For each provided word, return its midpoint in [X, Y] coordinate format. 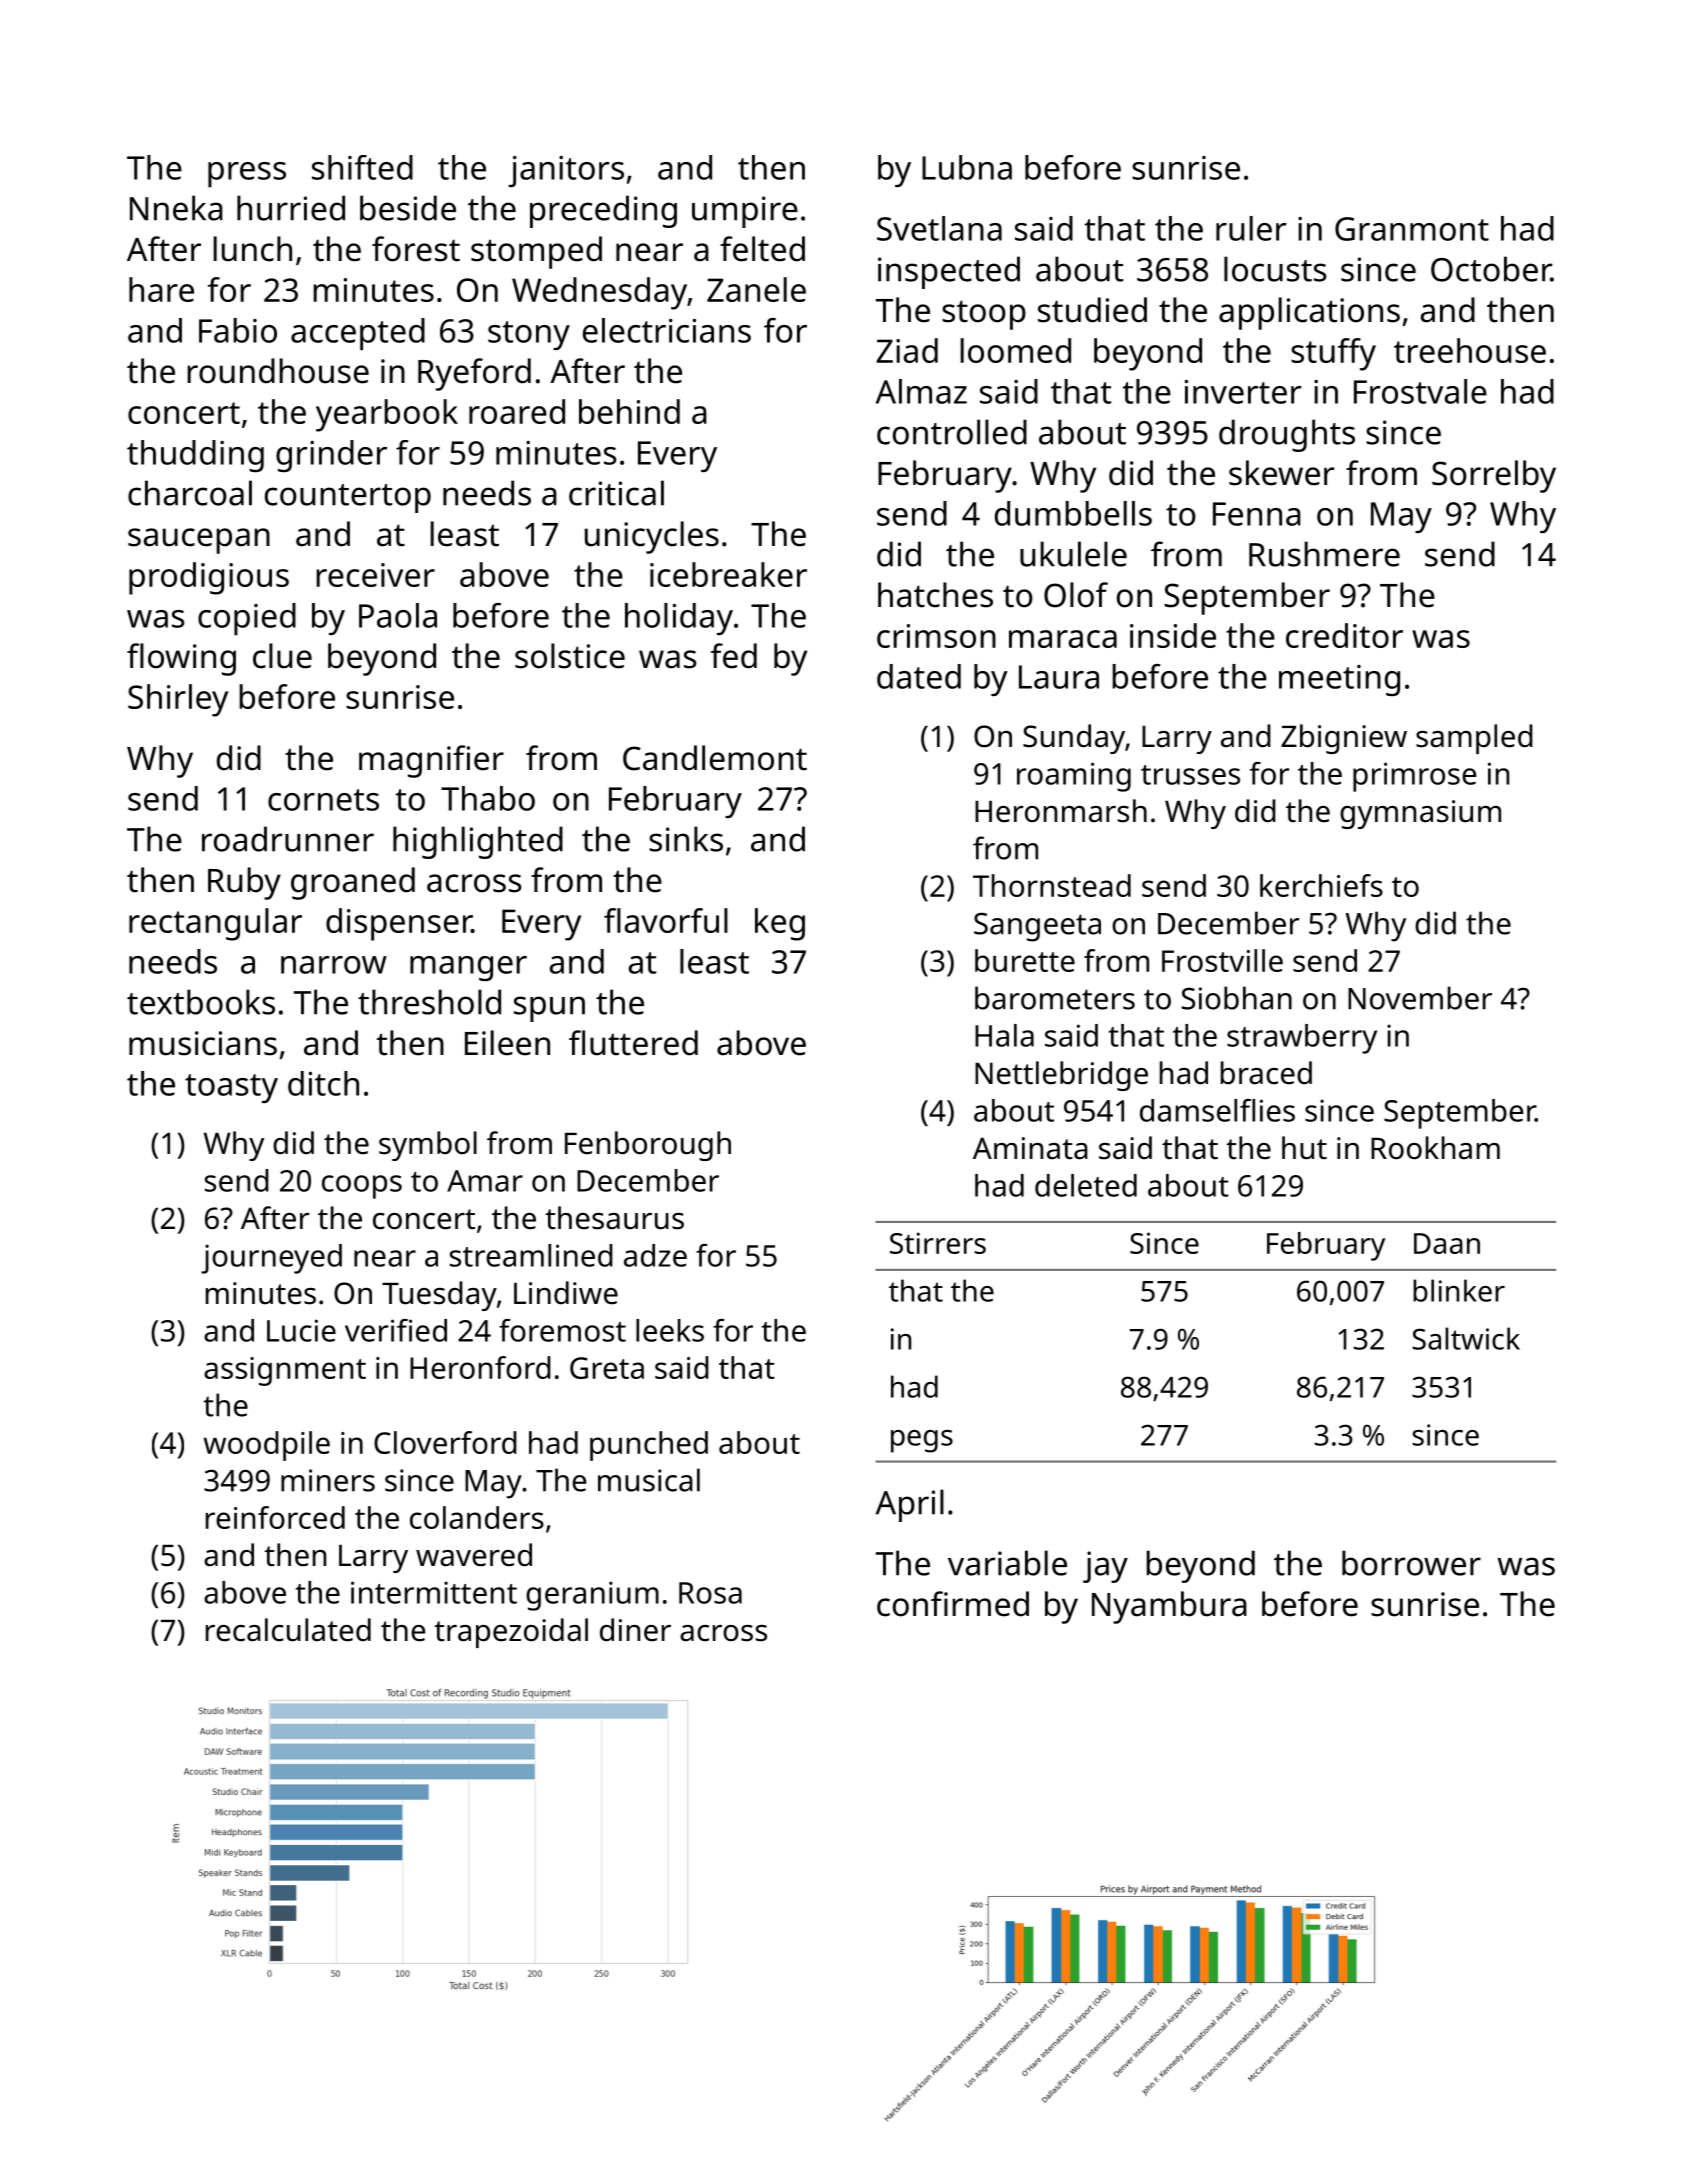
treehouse [1470, 350]
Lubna [967, 167]
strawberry [1302, 1039]
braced [1266, 1073]
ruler [1251, 228]
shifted [362, 167]
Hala [1004, 1035]
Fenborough [648, 1146]
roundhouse [278, 371]
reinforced [275, 1517]
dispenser [399, 924]
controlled [952, 432]
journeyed [271, 1259]
